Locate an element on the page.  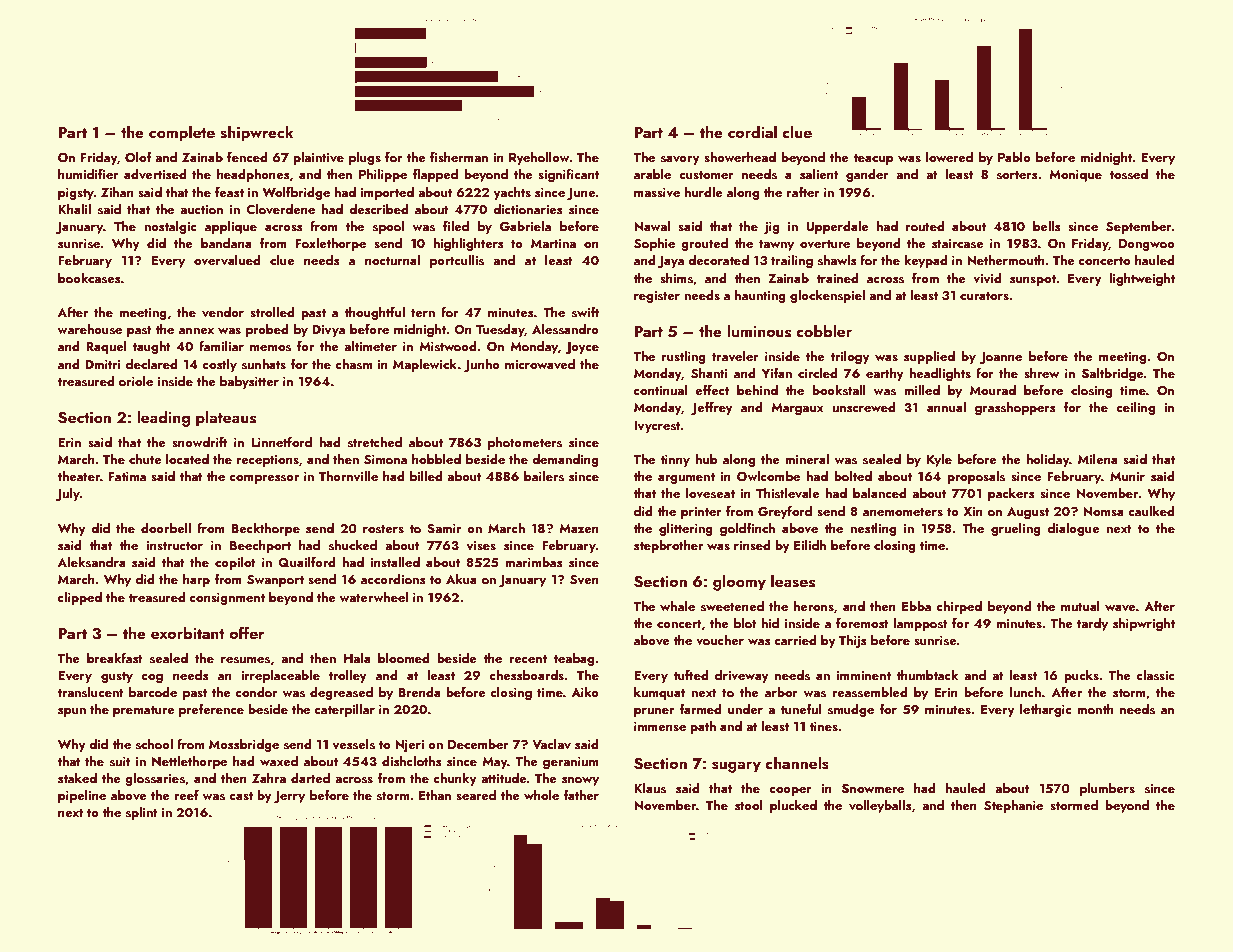
Thornville is located at coordinates (348, 476).
